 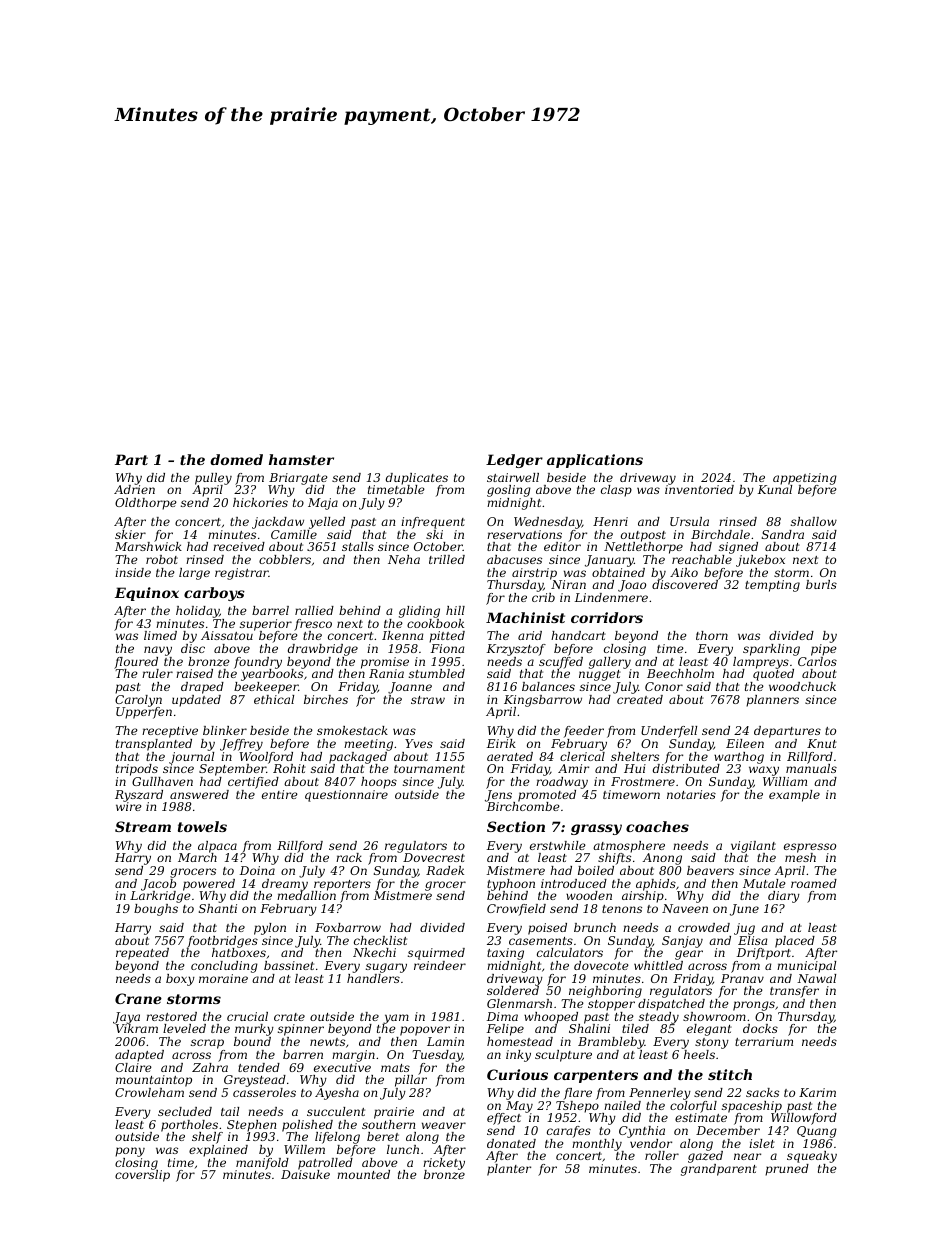 I want to click on nugget, so click(x=600, y=675).
